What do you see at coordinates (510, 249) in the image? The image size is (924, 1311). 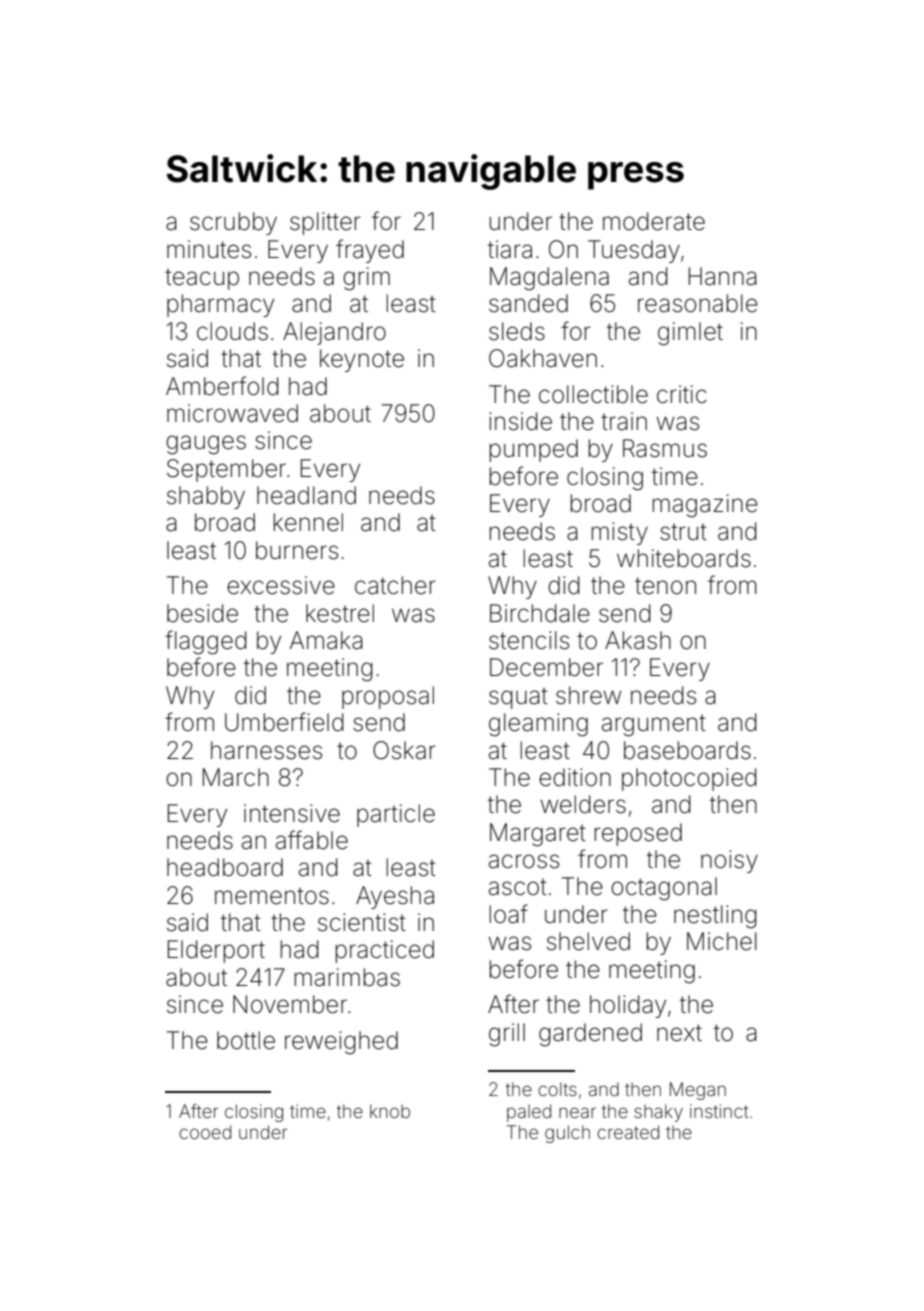 I see `tiara` at bounding box center [510, 249].
